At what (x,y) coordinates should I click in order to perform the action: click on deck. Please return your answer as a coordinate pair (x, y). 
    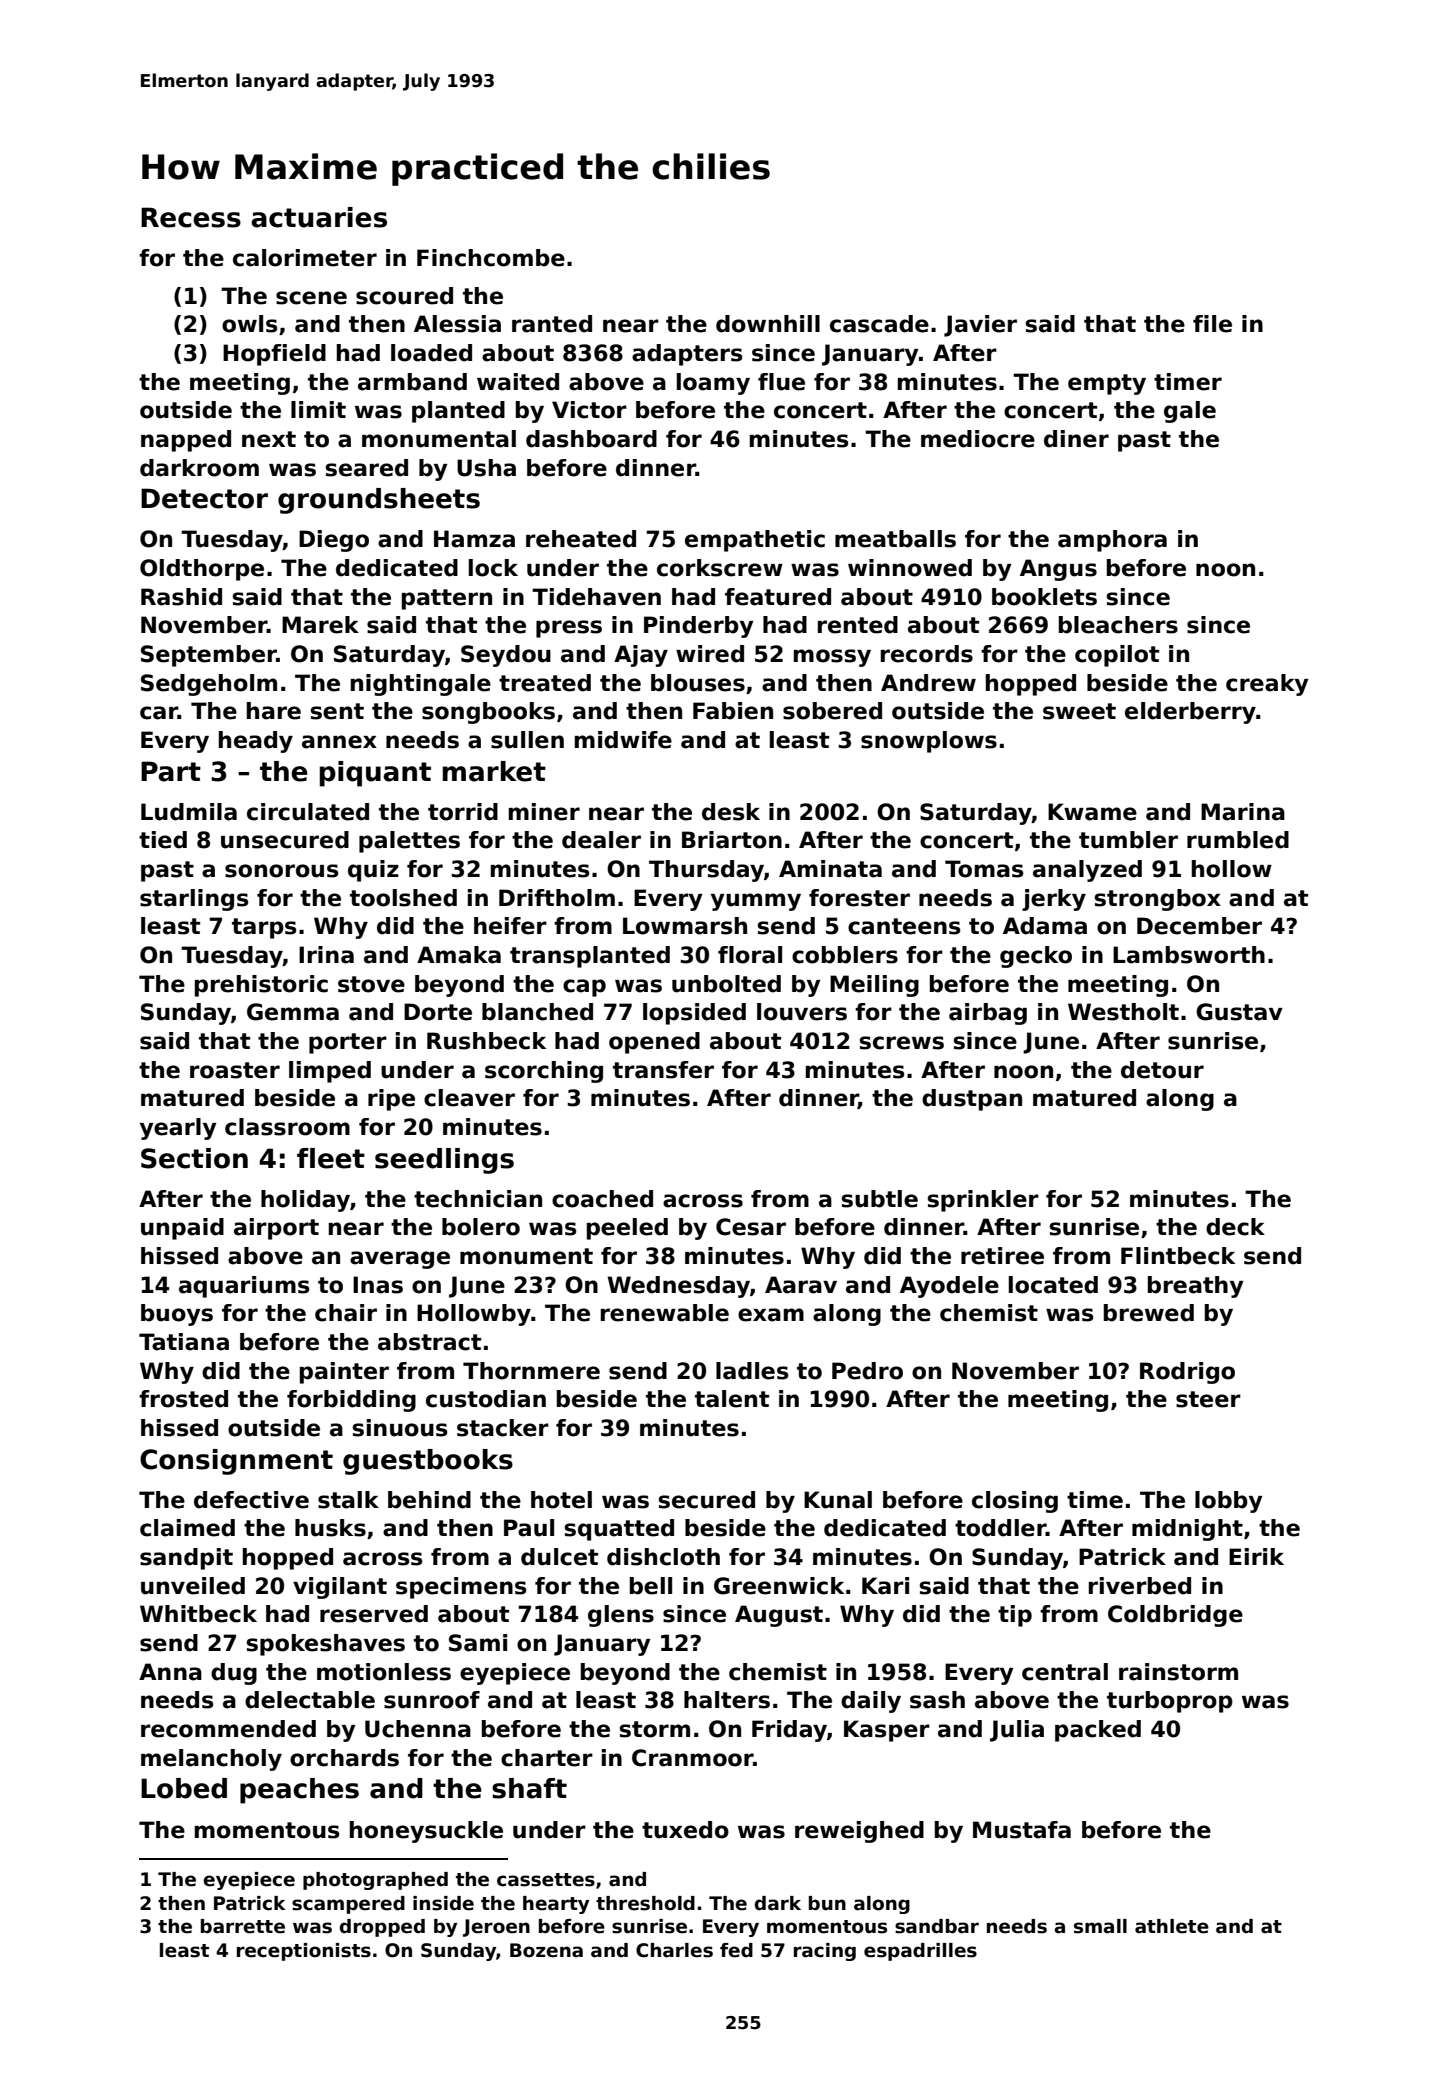
    Looking at the image, I should click on (1235, 1227).
